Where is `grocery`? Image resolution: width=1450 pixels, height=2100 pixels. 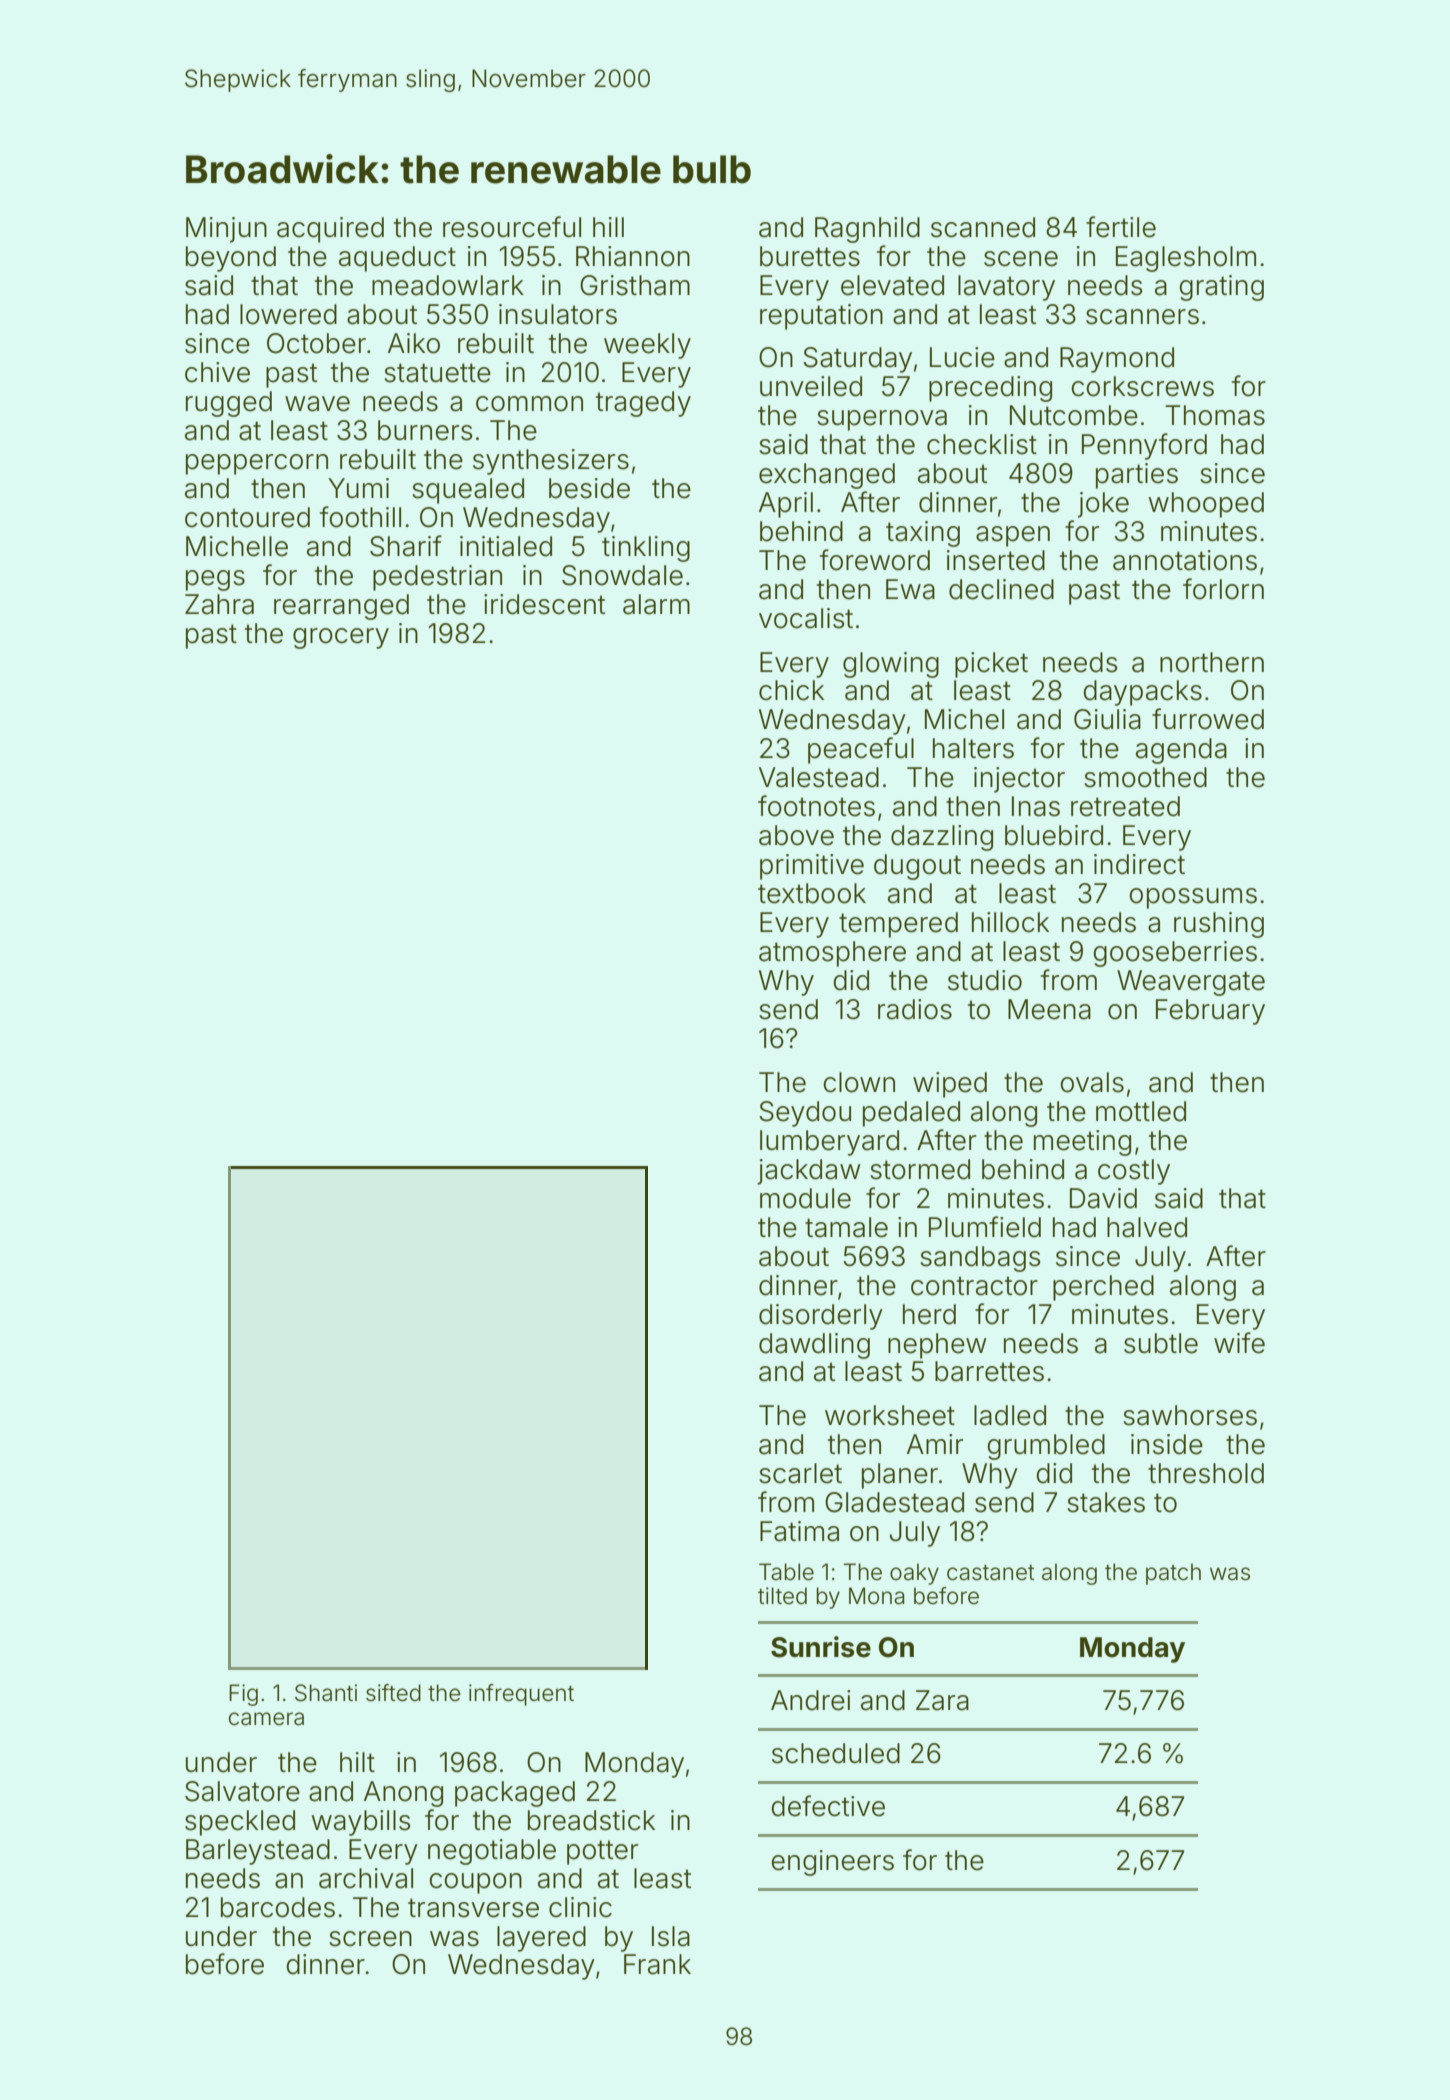 grocery is located at coordinates (341, 638).
